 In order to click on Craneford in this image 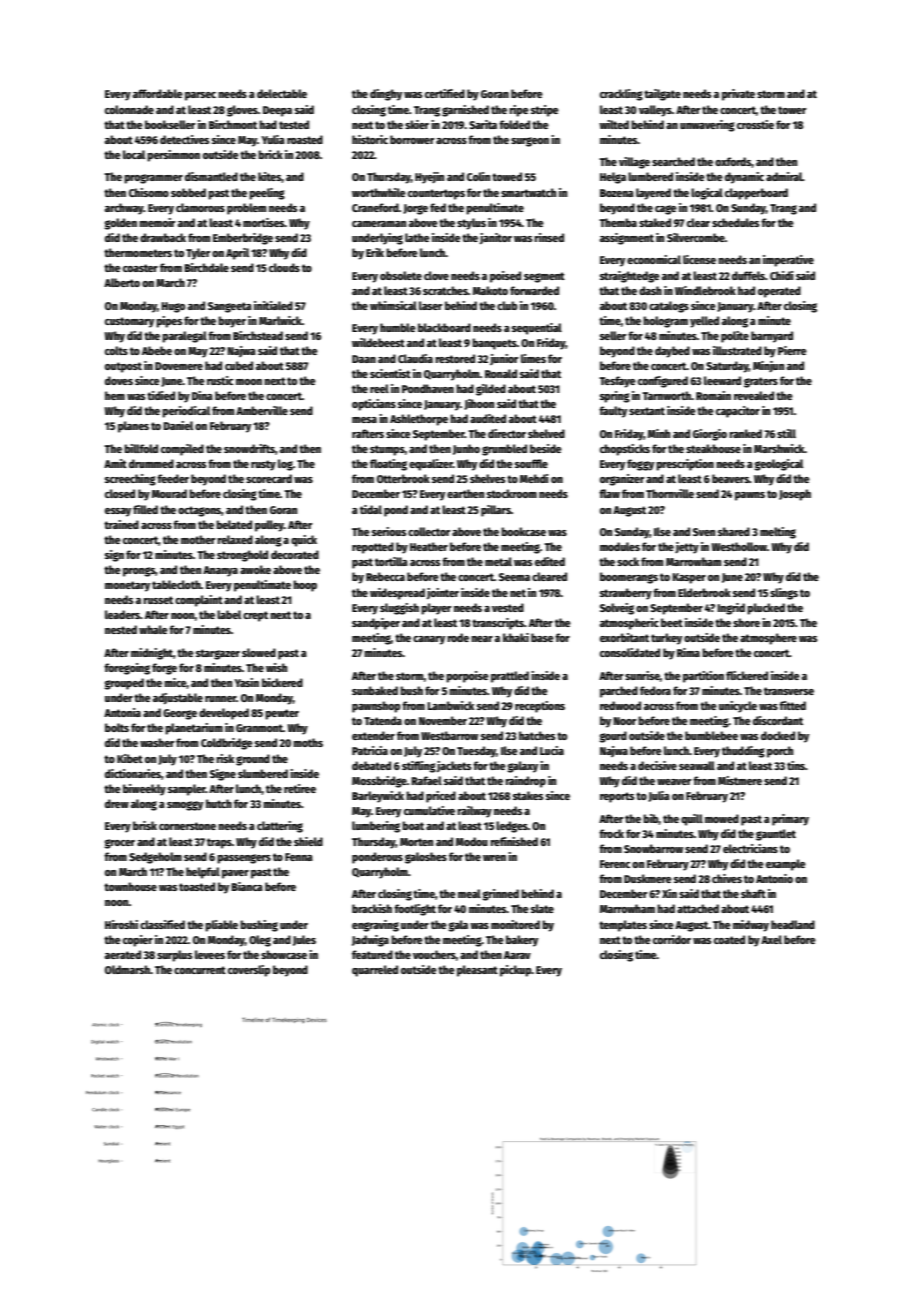, I will do `click(375, 207)`.
